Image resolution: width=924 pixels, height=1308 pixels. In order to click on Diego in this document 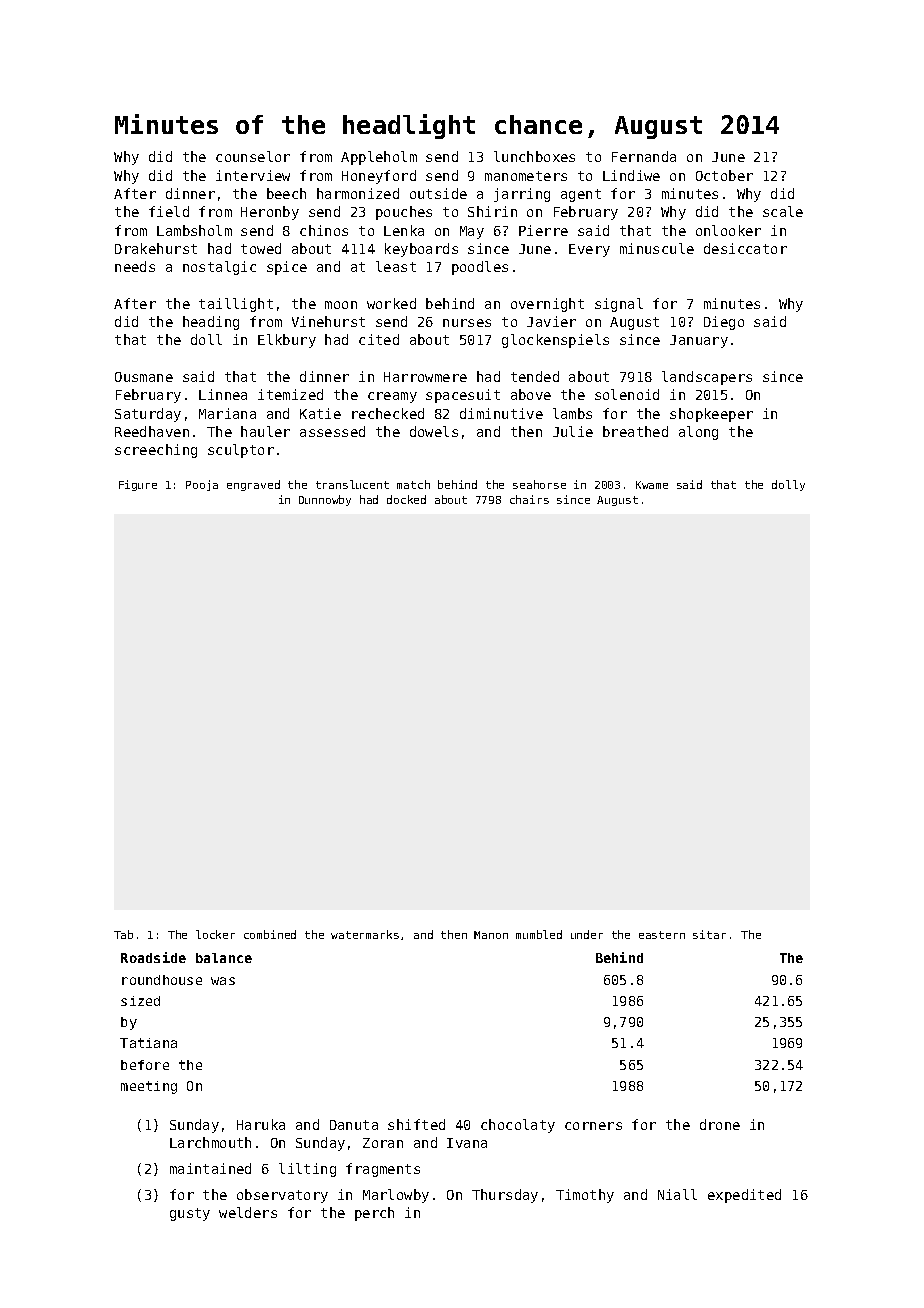, I will do `click(724, 323)`.
